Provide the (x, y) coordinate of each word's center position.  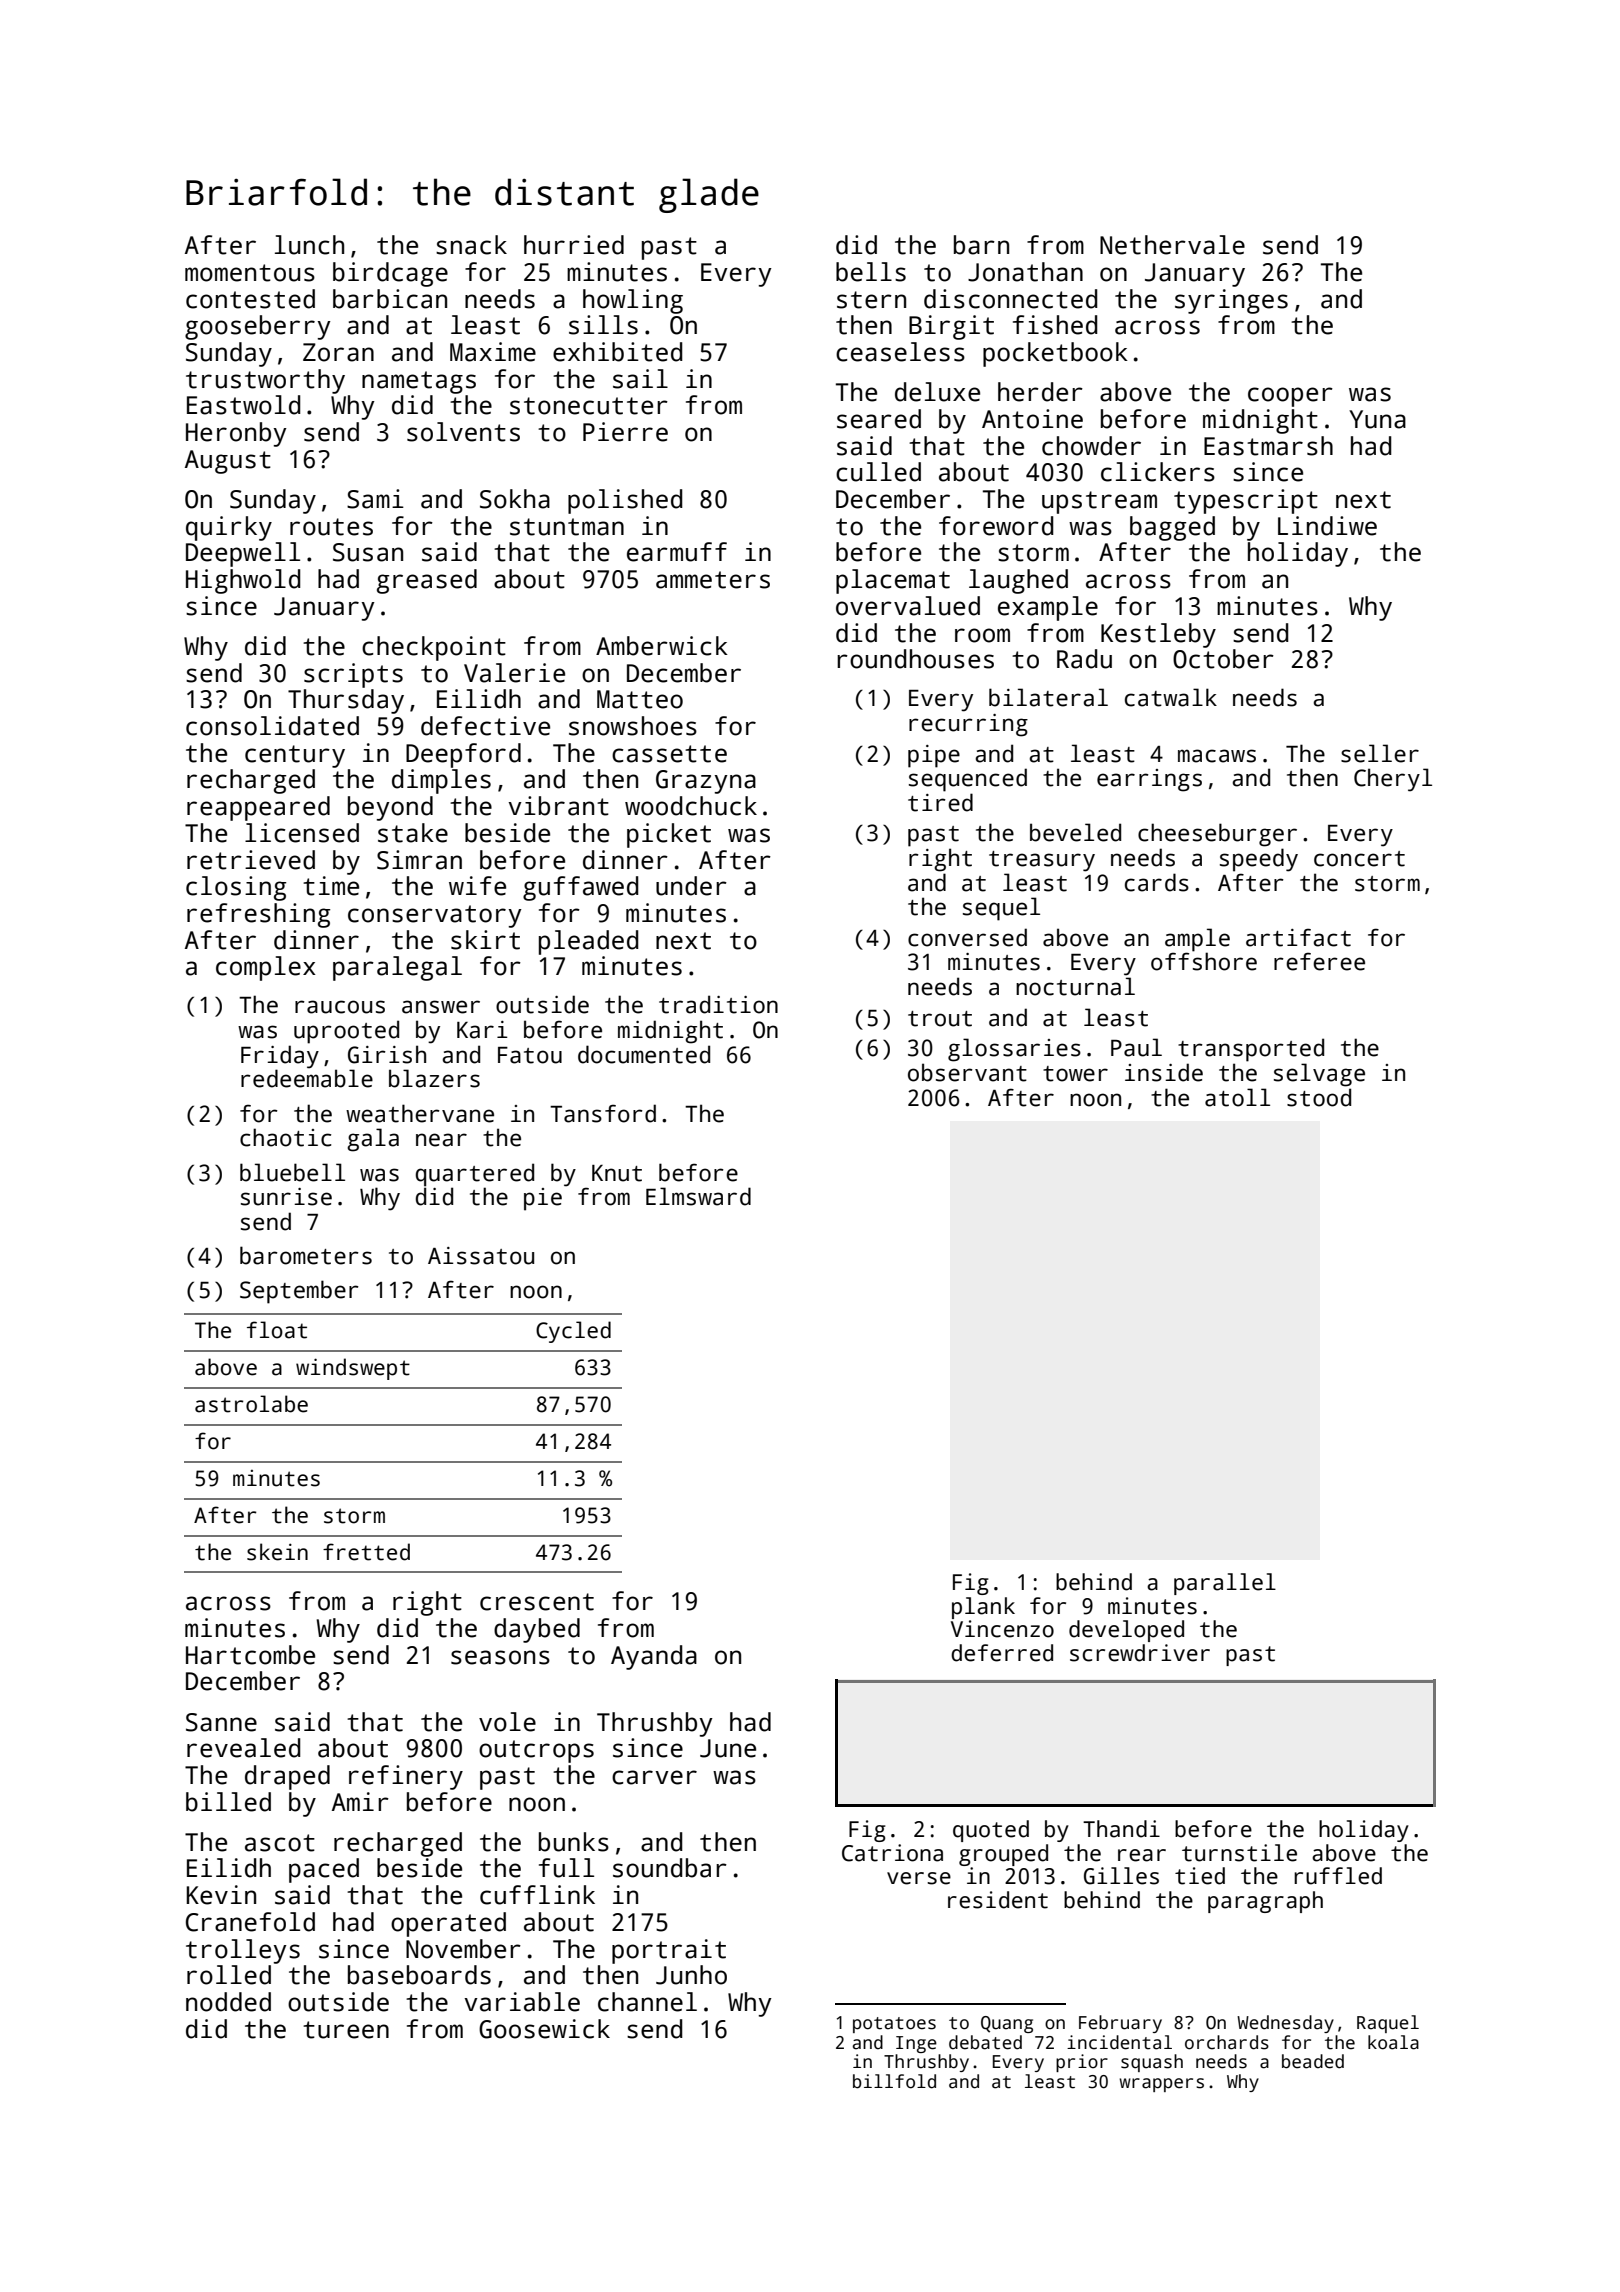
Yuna (1377, 419)
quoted (991, 1831)
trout (940, 1019)
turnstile (1239, 1853)
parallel (1225, 1584)
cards (1157, 882)
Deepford (463, 755)
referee (1319, 961)
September (299, 1292)
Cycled (573, 1332)
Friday (280, 1057)
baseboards (419, 1975)
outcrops (536, 1751)
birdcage (390, 274)
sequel (1001, 909)
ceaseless (900, 352)
